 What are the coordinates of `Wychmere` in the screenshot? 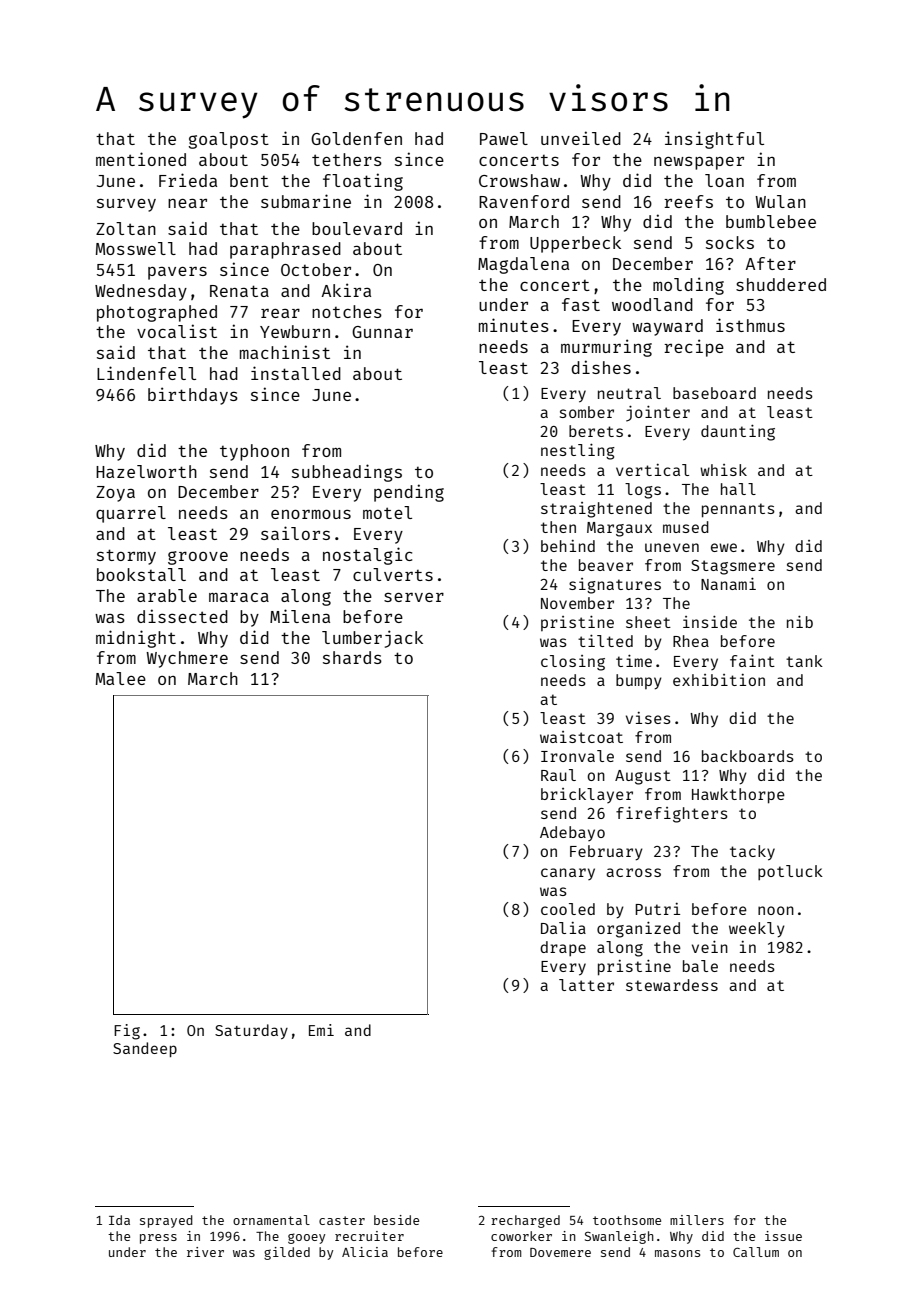 It's located at (187, 659).
